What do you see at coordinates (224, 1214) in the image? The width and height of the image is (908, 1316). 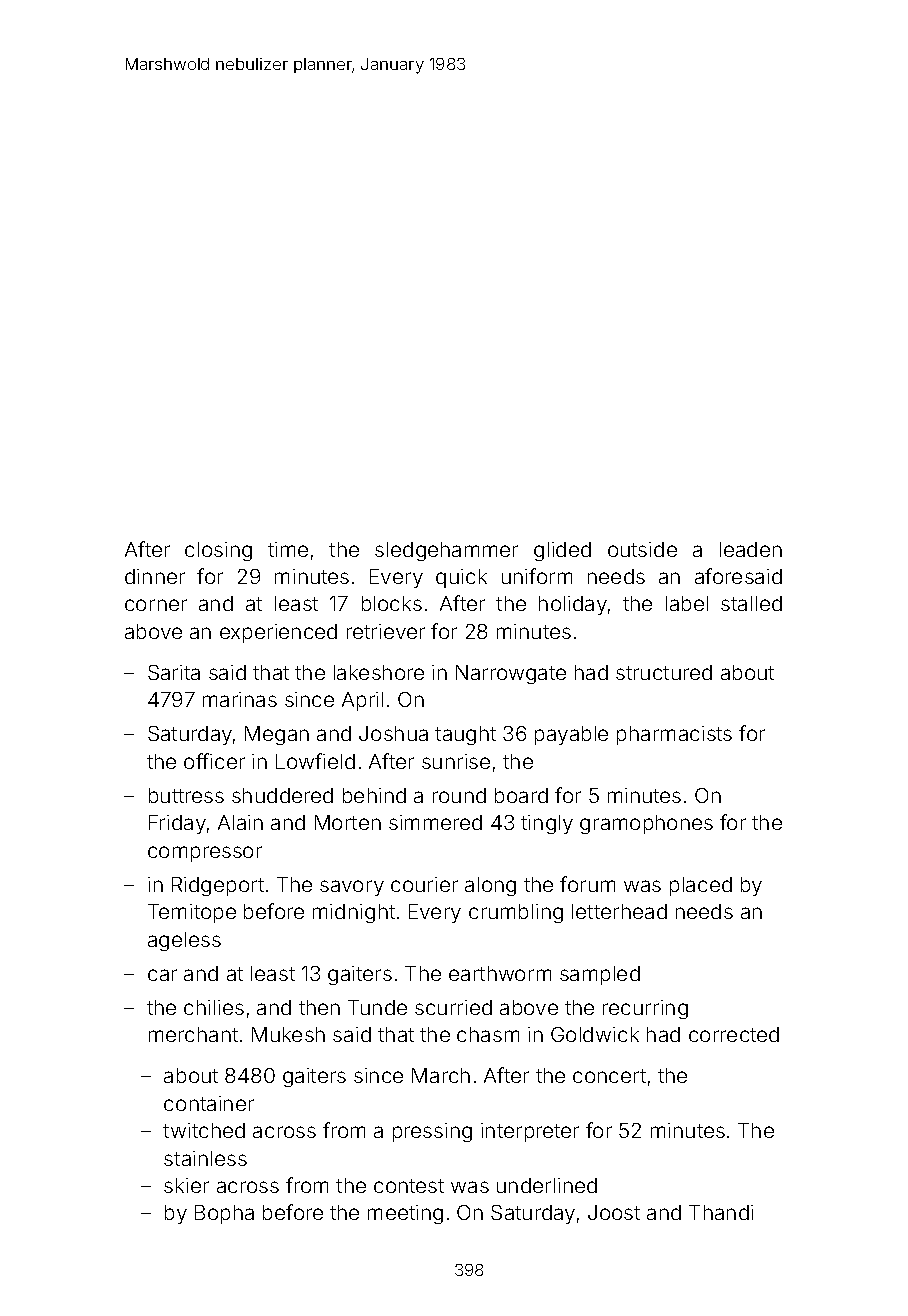 I see `Bopha` at bounding box center [224, 1214].
